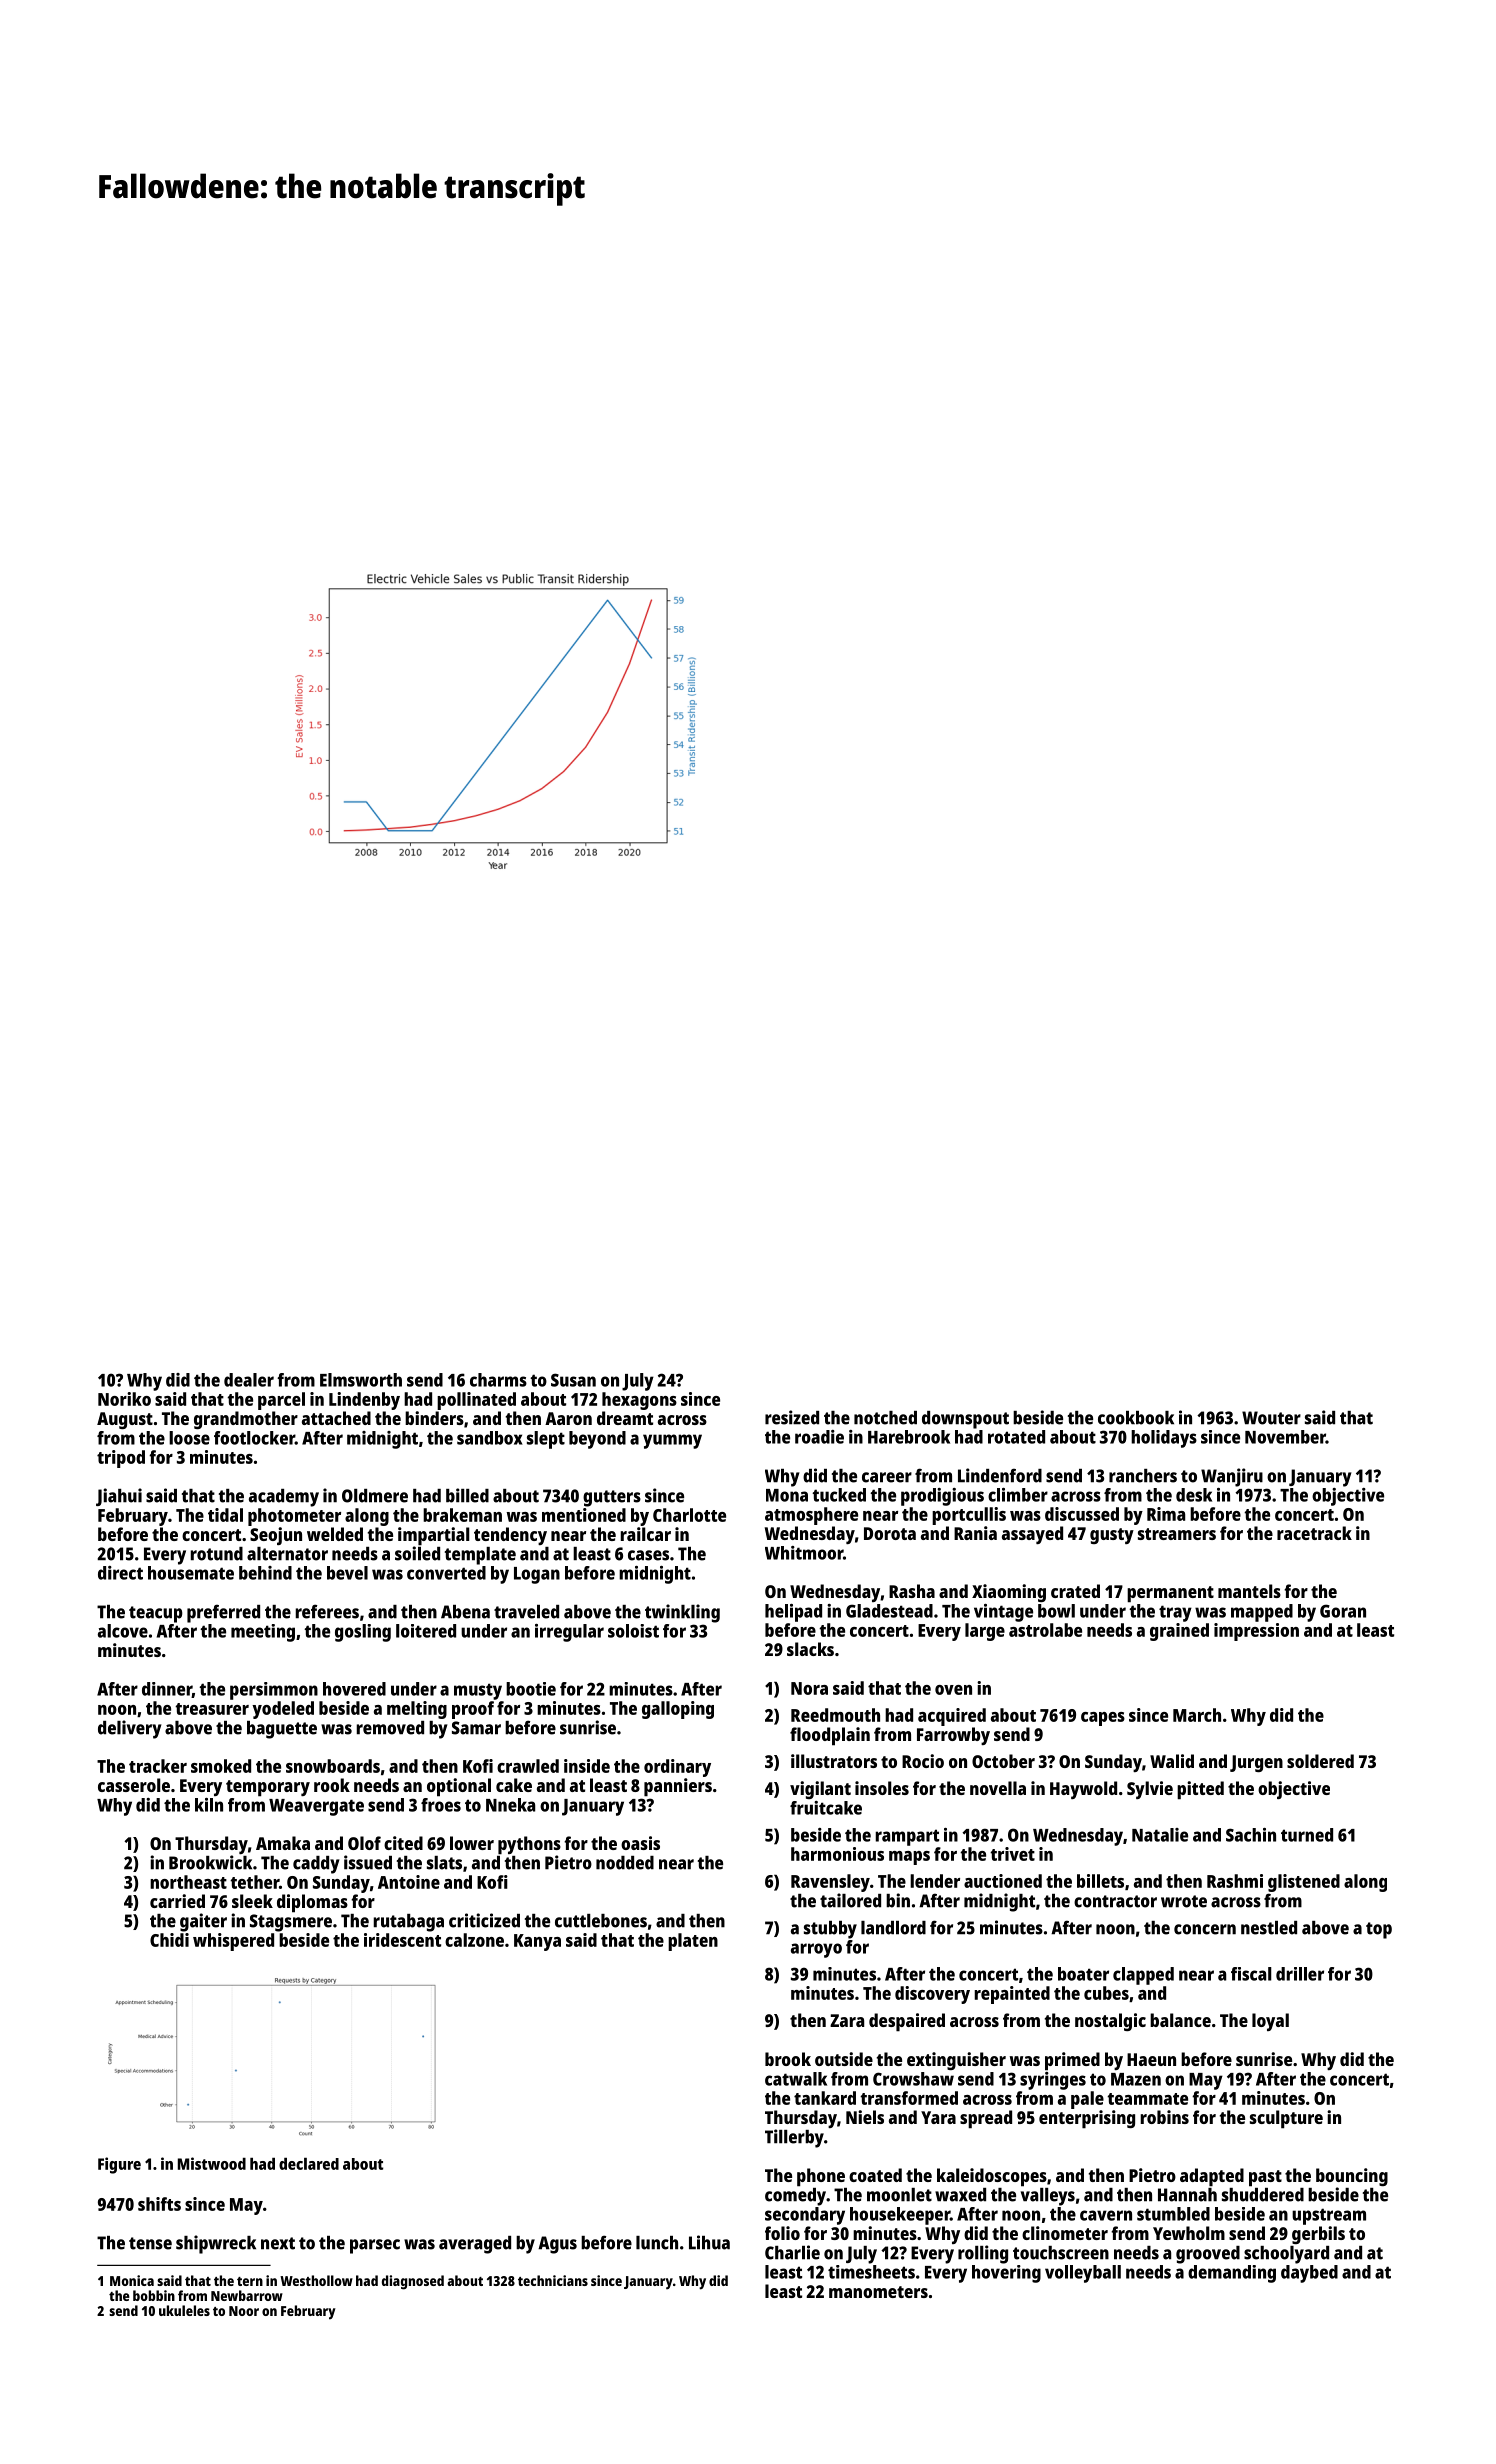 Image resolution: width=1496 pixels, height=2464 pixels. What do you see at coordinates (132, 2280) in the screenshot?
I see `Monica` at bounding box center [132, 2280].
